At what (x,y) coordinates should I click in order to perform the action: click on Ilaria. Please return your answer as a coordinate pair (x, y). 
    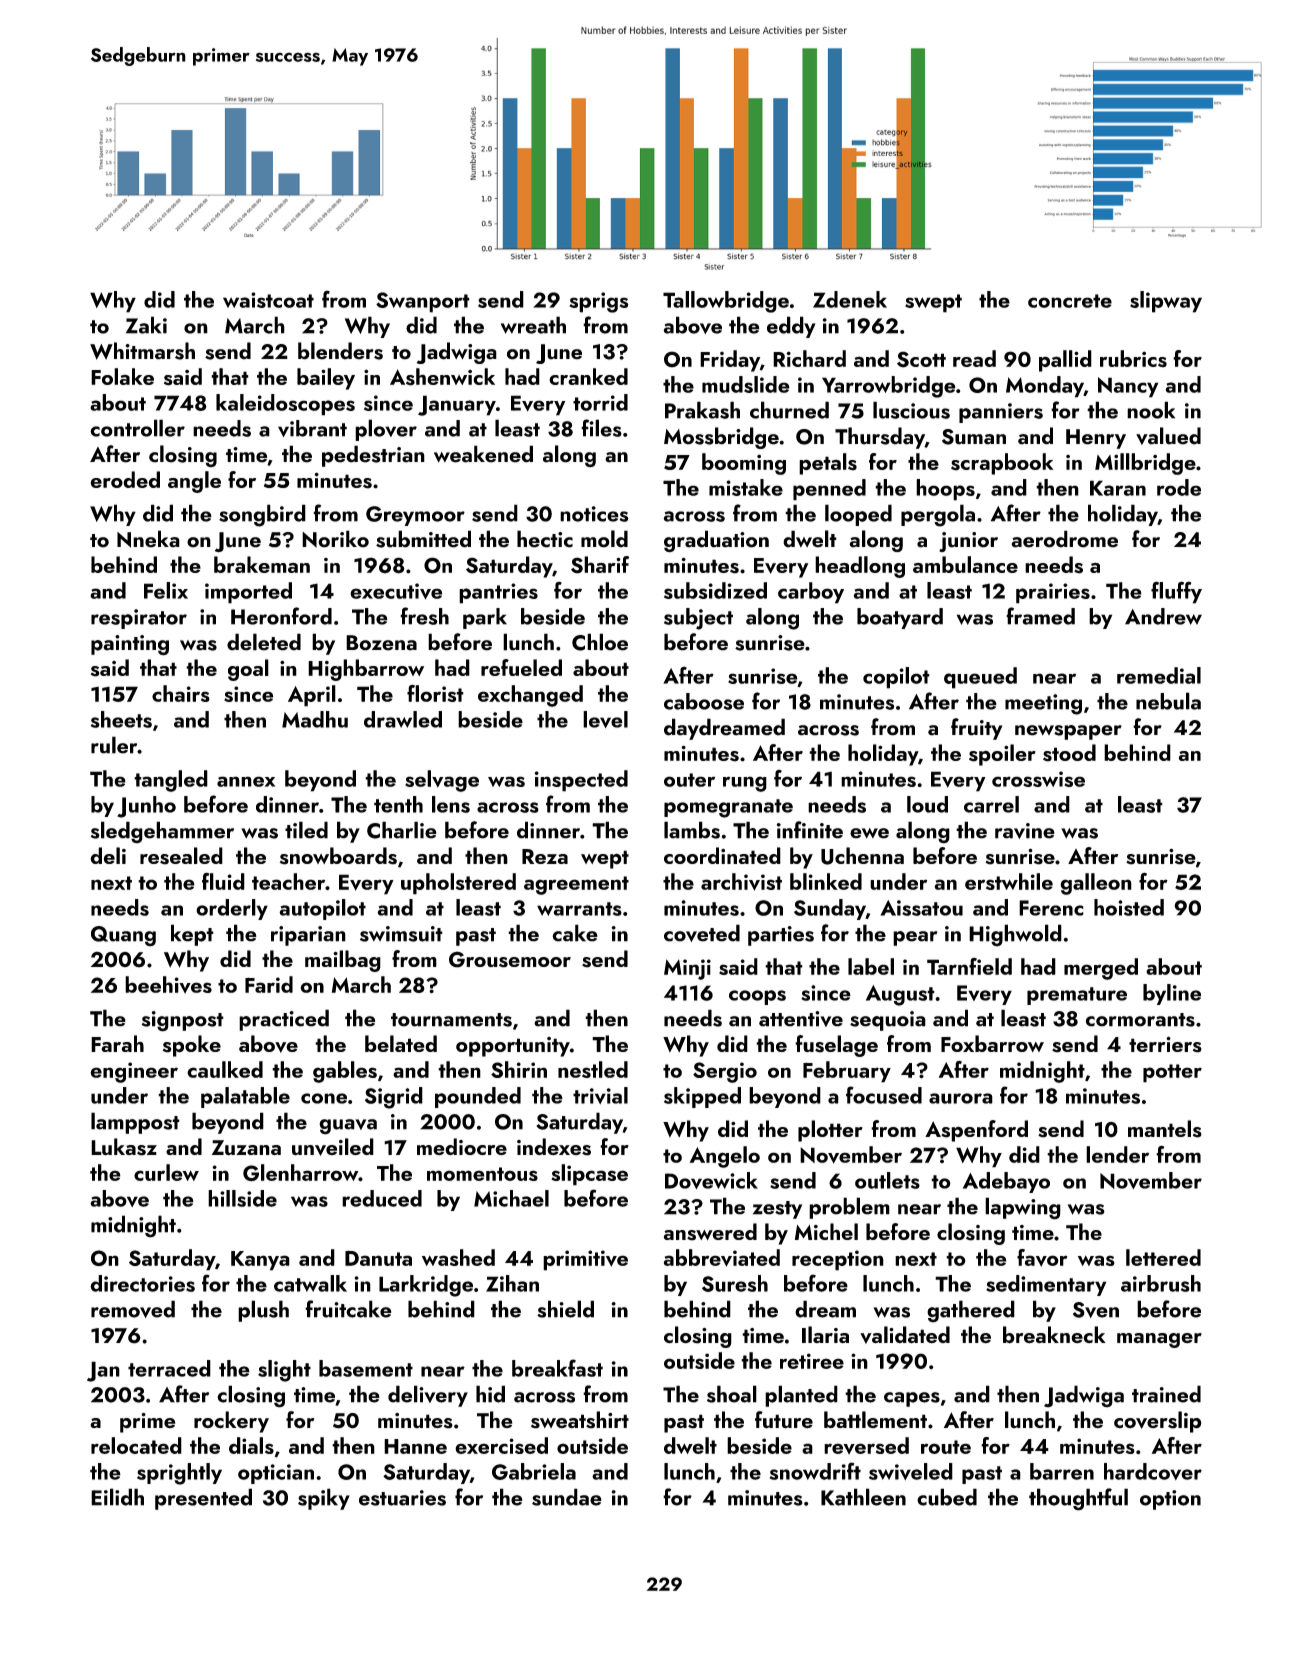
    Looking at the image, I should click on (825, 1334).
